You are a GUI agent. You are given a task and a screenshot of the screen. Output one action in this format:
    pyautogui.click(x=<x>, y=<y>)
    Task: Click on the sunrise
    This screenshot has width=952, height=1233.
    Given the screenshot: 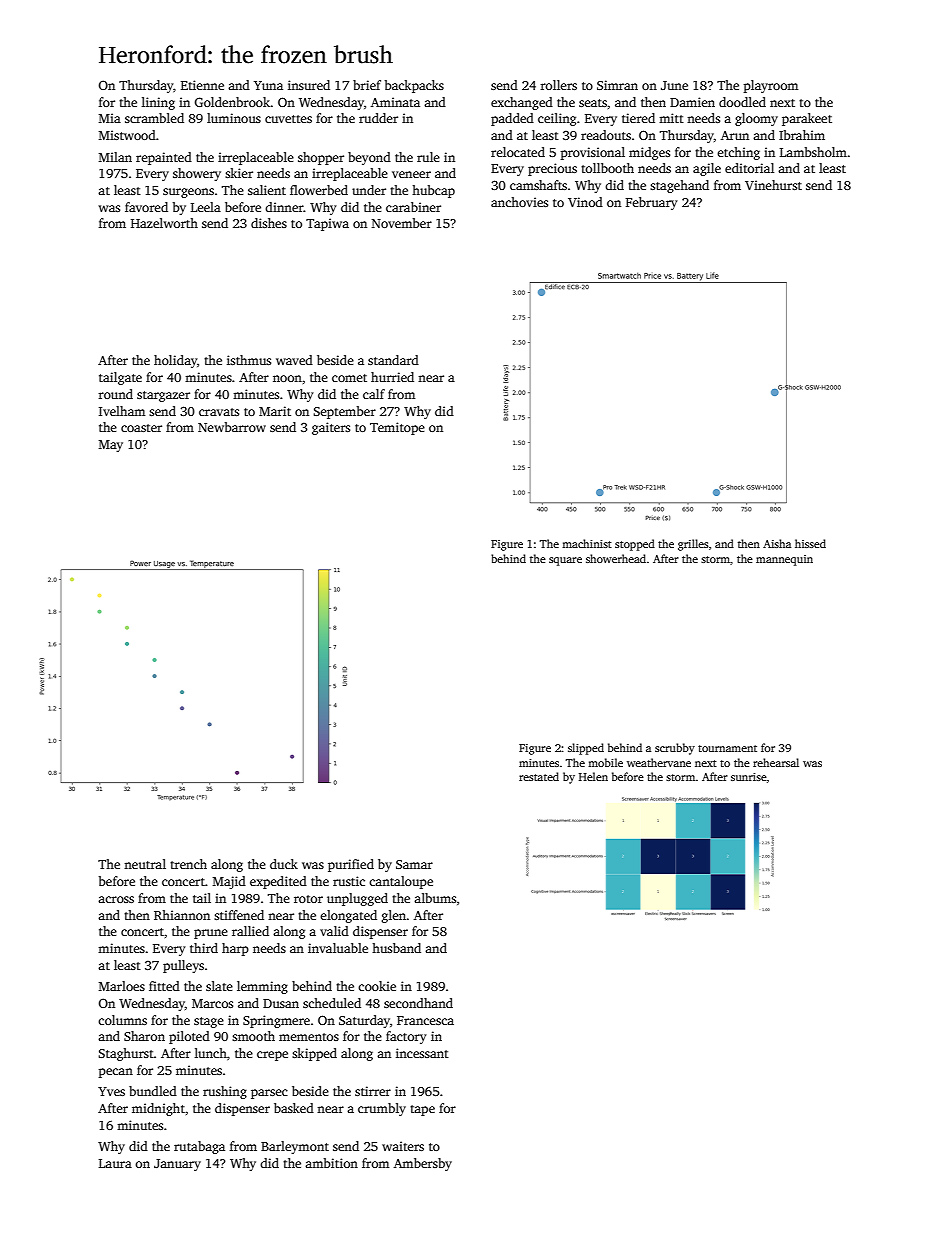 What is the action you would take?
    pyautogui.click(x=749, y=777)
